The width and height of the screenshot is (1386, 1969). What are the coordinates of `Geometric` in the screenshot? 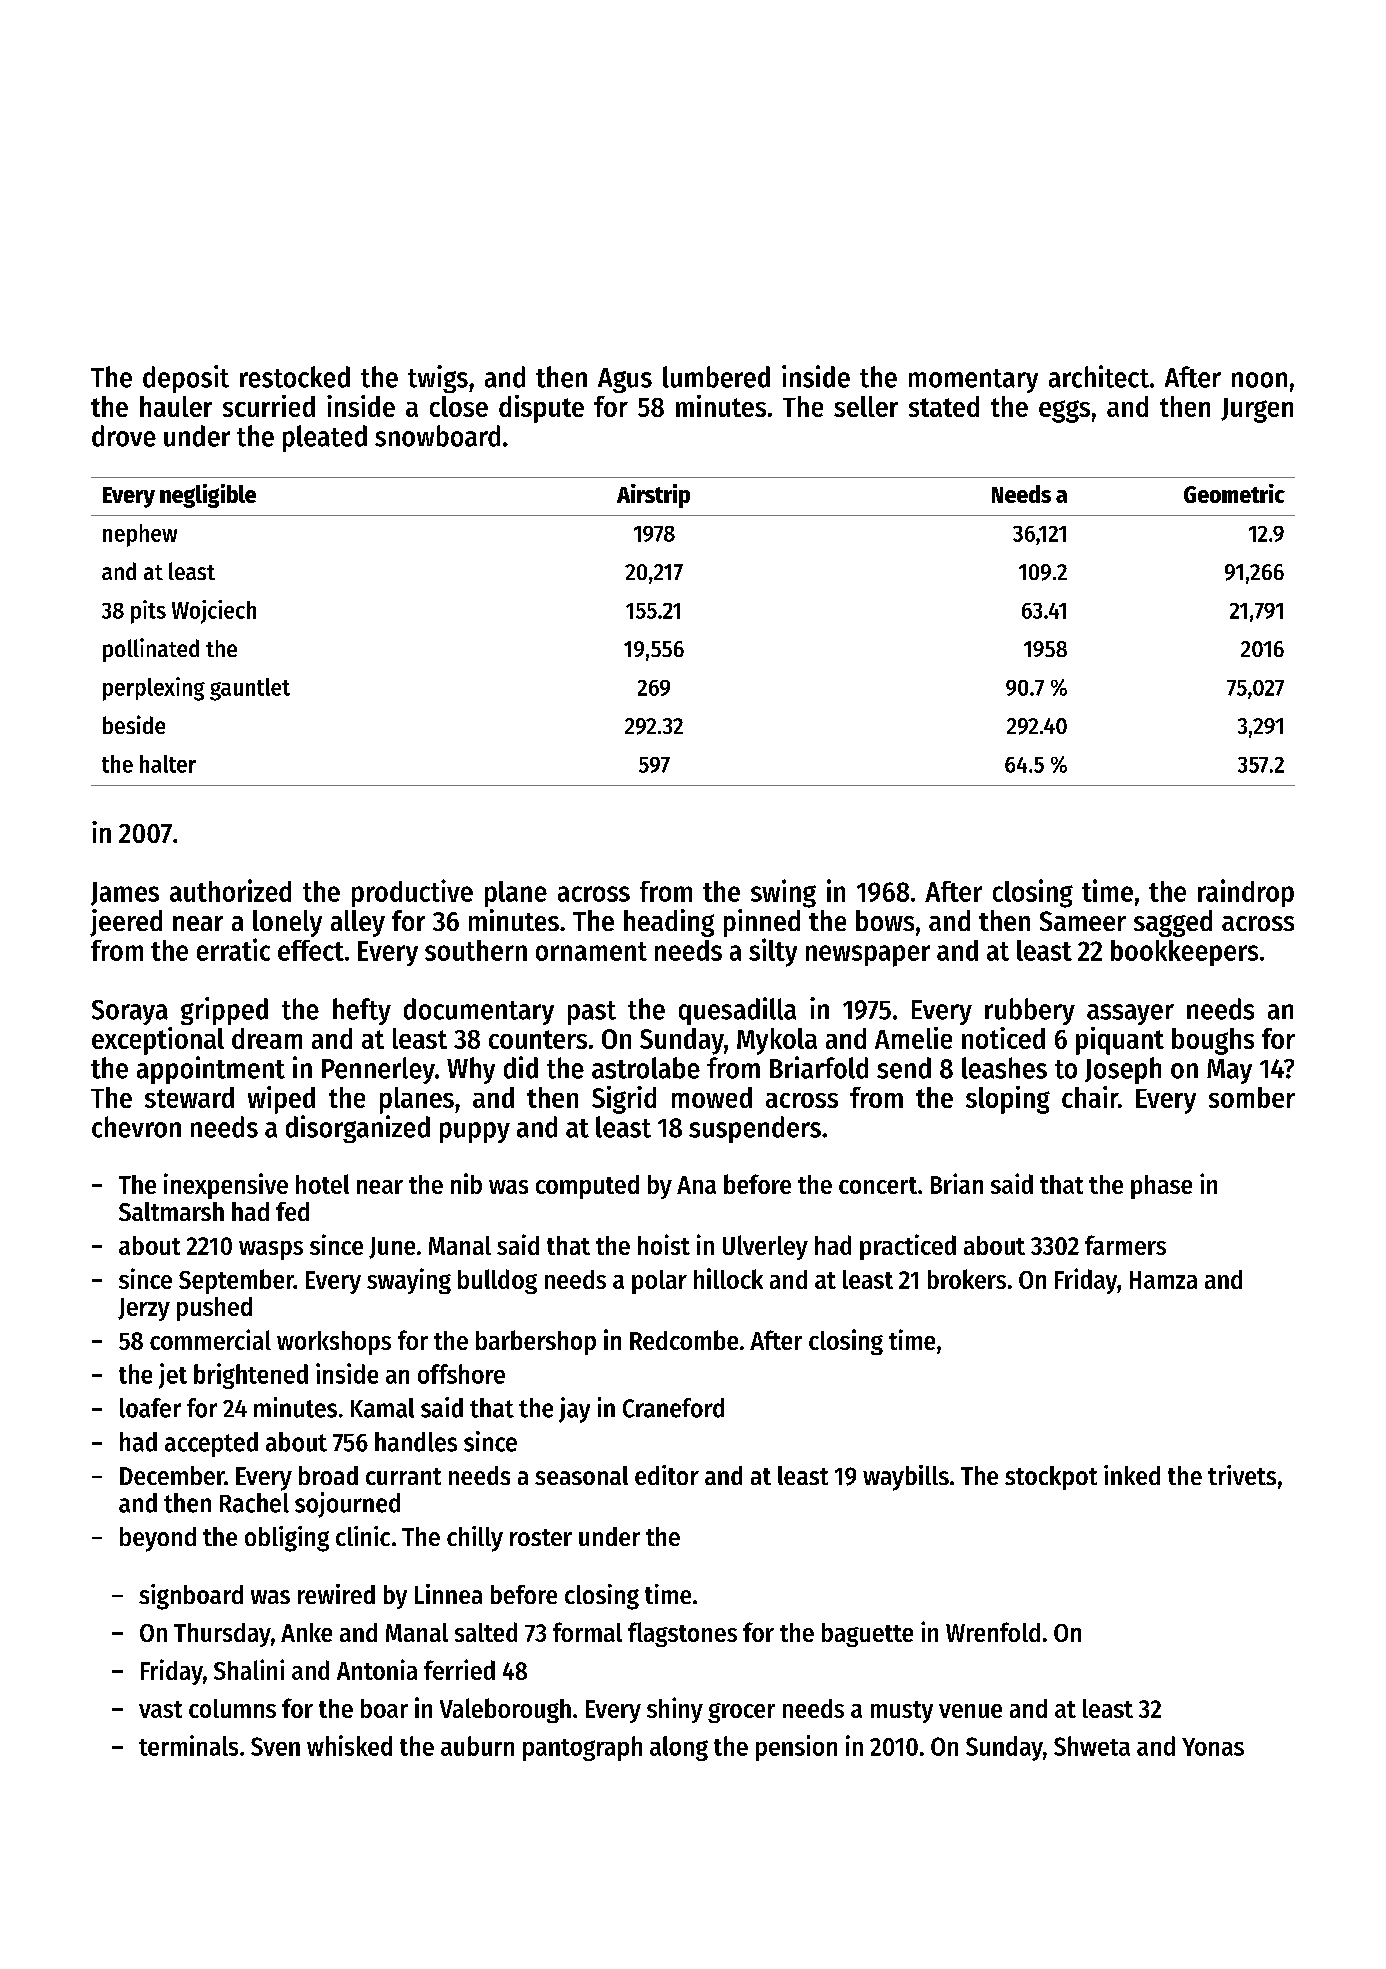 It's located at (1234, 493).
